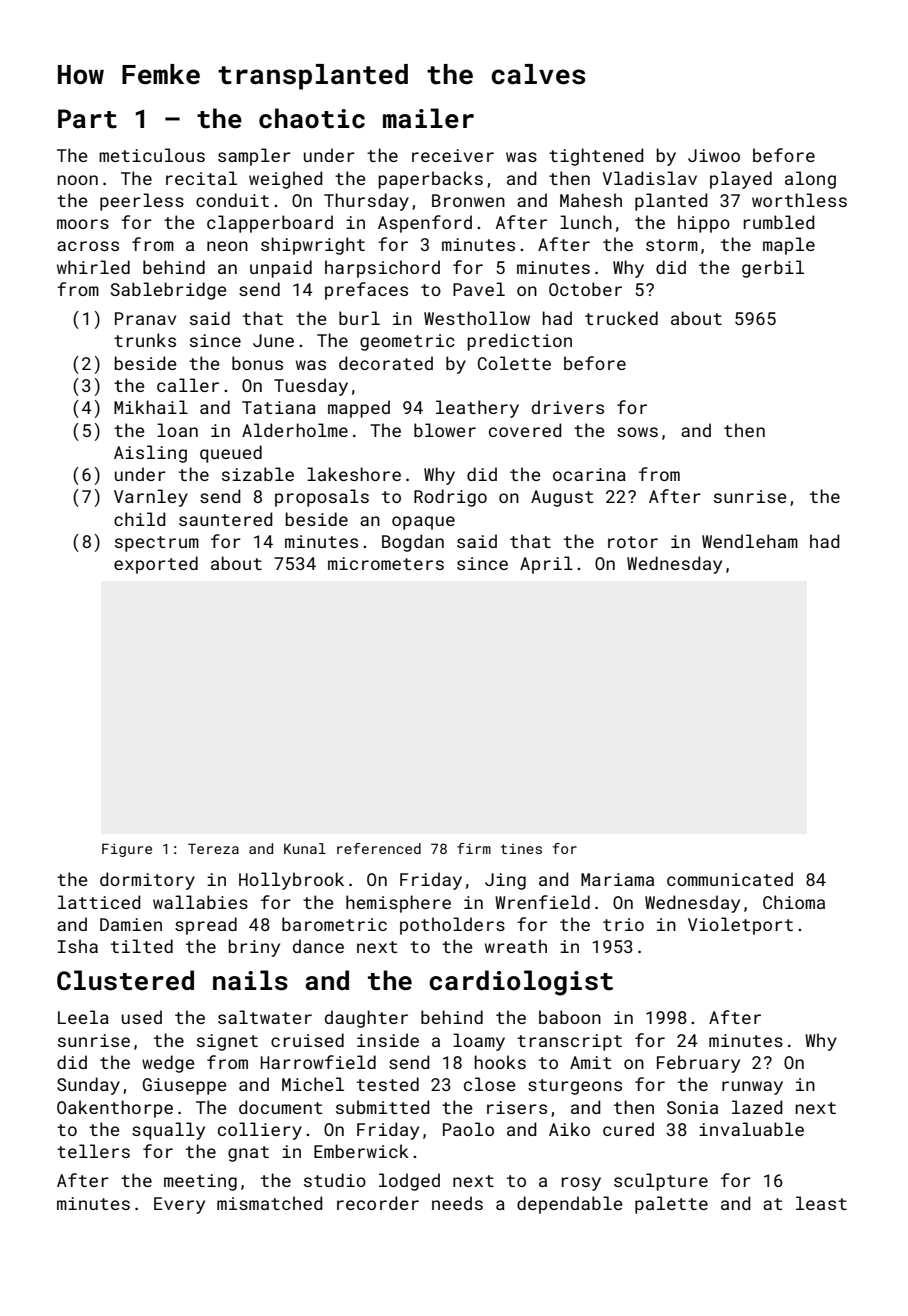 The width and height of the screenshot is (908, 1316). Describe the element at coordinates (312, 118) in the screenshot. I see `chaotic` at that location.
